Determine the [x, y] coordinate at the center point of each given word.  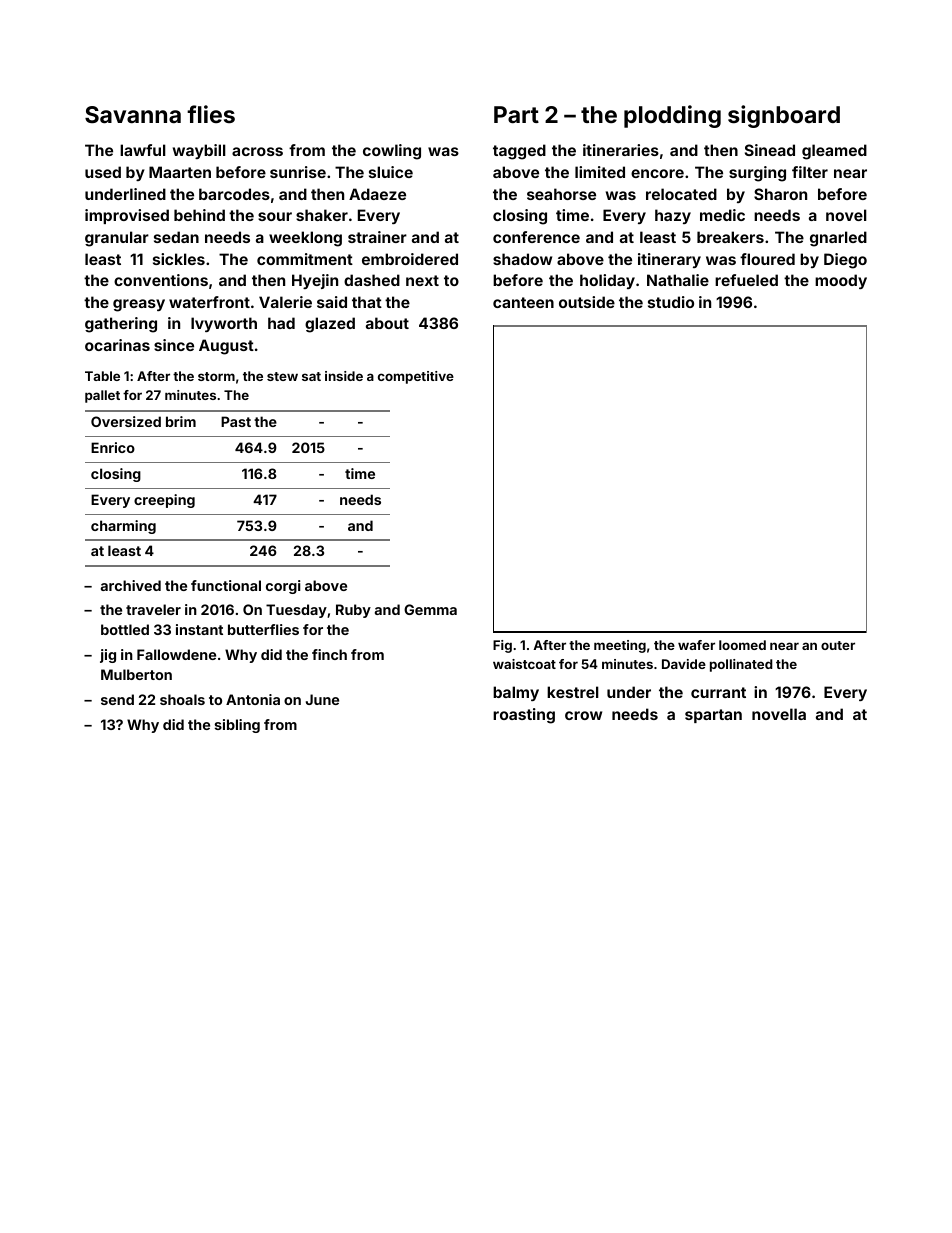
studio [671, 302]
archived [131, 585]
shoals [182, 699]
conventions [161, 280]
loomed [742, 645]
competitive [416, 377]
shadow [522, 259]
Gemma [430, 609]
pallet [102, 396]
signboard [784, 116]
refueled [746, 280]
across [257, 151]
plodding [672, 116]
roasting [524, 716]
